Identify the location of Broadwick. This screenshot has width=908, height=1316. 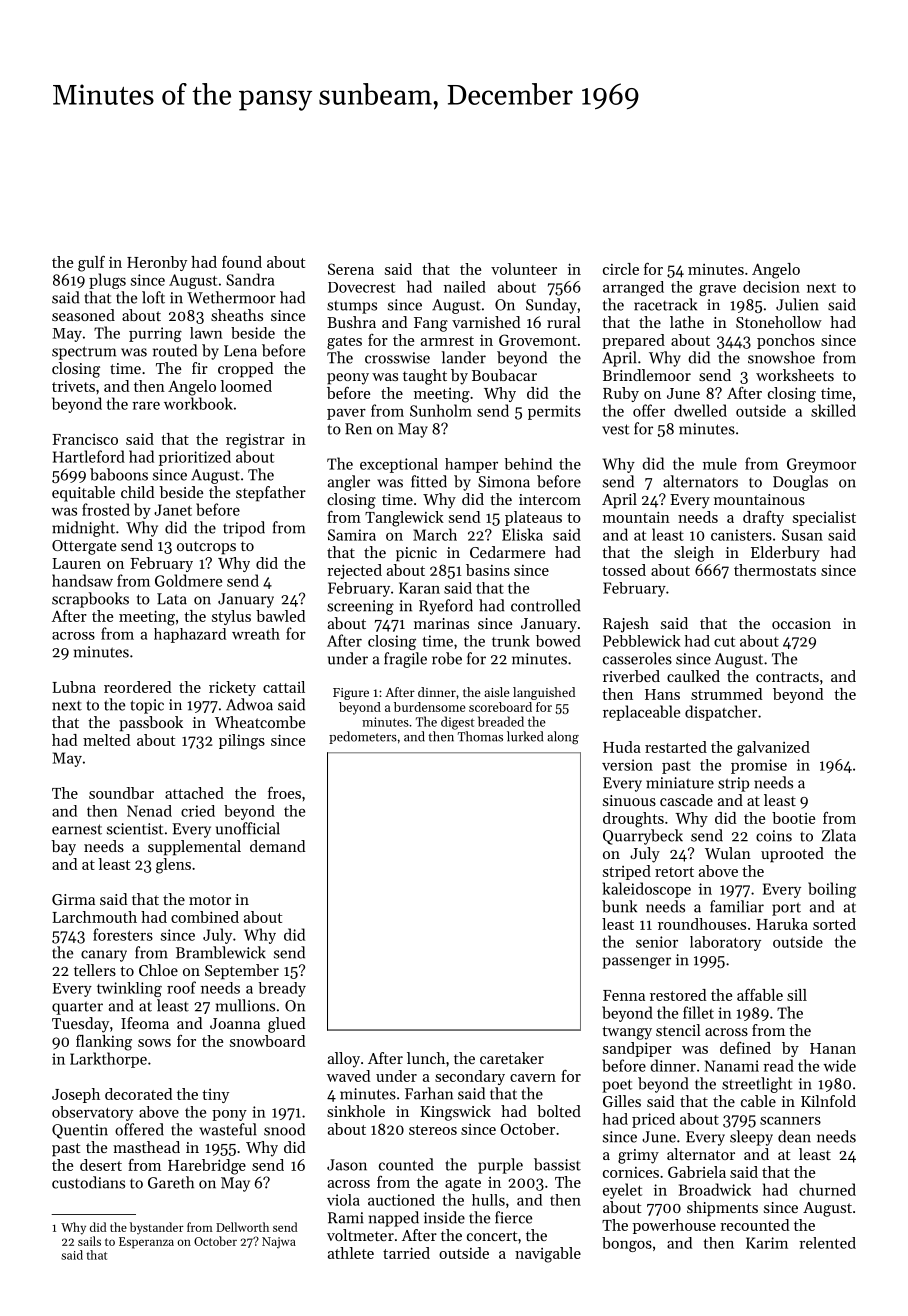
(715, 1189).
